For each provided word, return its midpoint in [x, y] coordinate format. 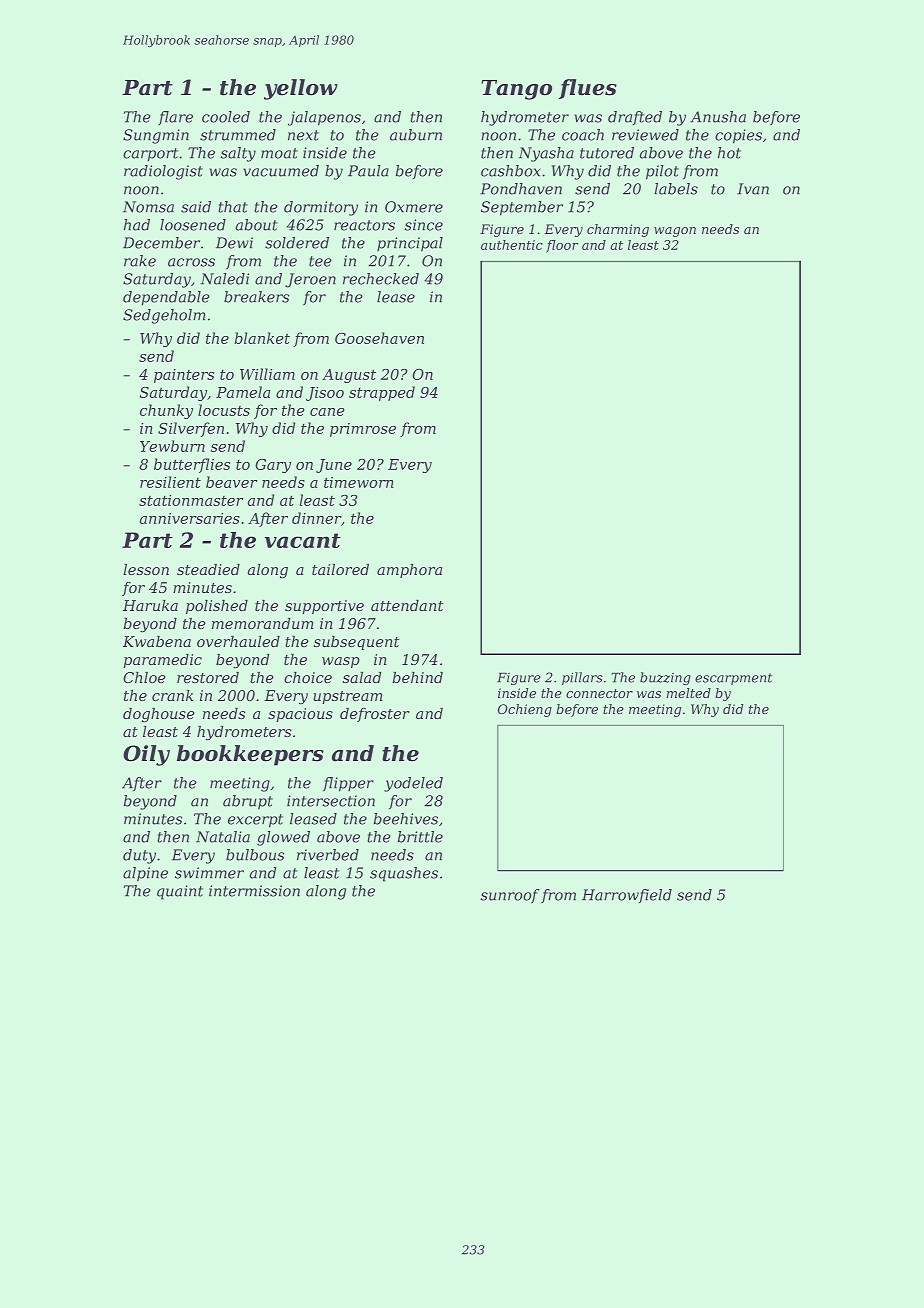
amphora [409, 571]
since [424, 225]
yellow [301, 89]
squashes [404, 874]
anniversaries [190, 518]
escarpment [733, 679]
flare [175, 118]
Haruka [150, 605]
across [191, 262]
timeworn [359, 482]
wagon [675, 232]
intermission [254, 891]
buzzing [665, 678]
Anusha [718, 117]
